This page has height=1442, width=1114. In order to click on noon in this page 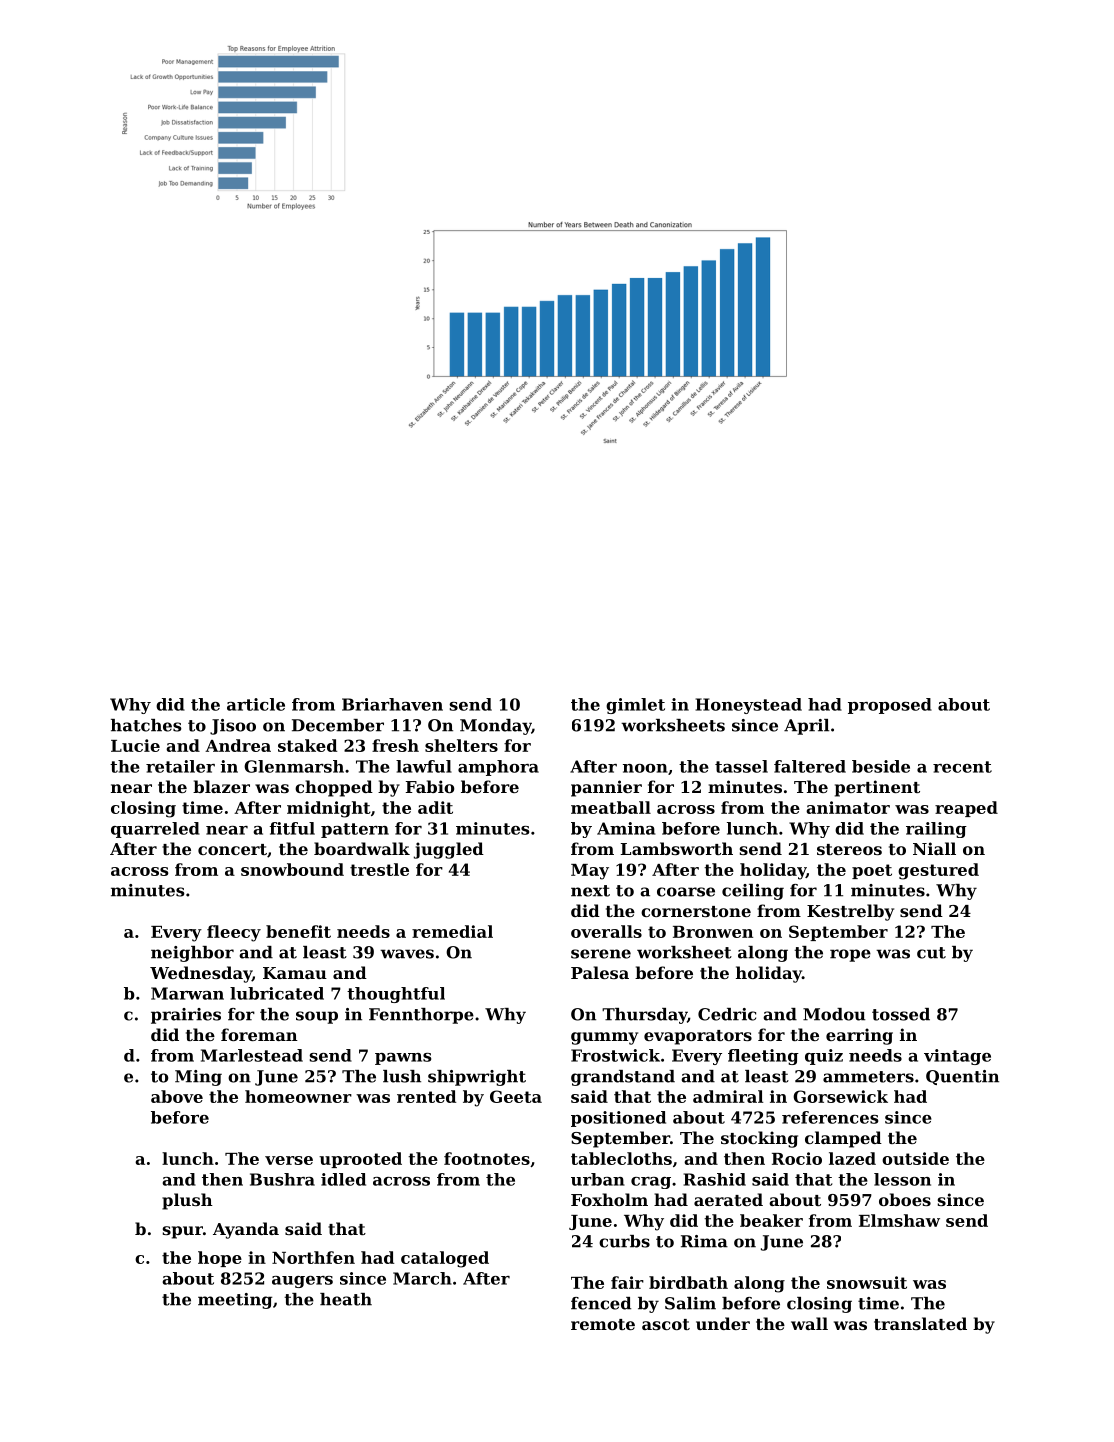, I will do `click(645, 768)`.
